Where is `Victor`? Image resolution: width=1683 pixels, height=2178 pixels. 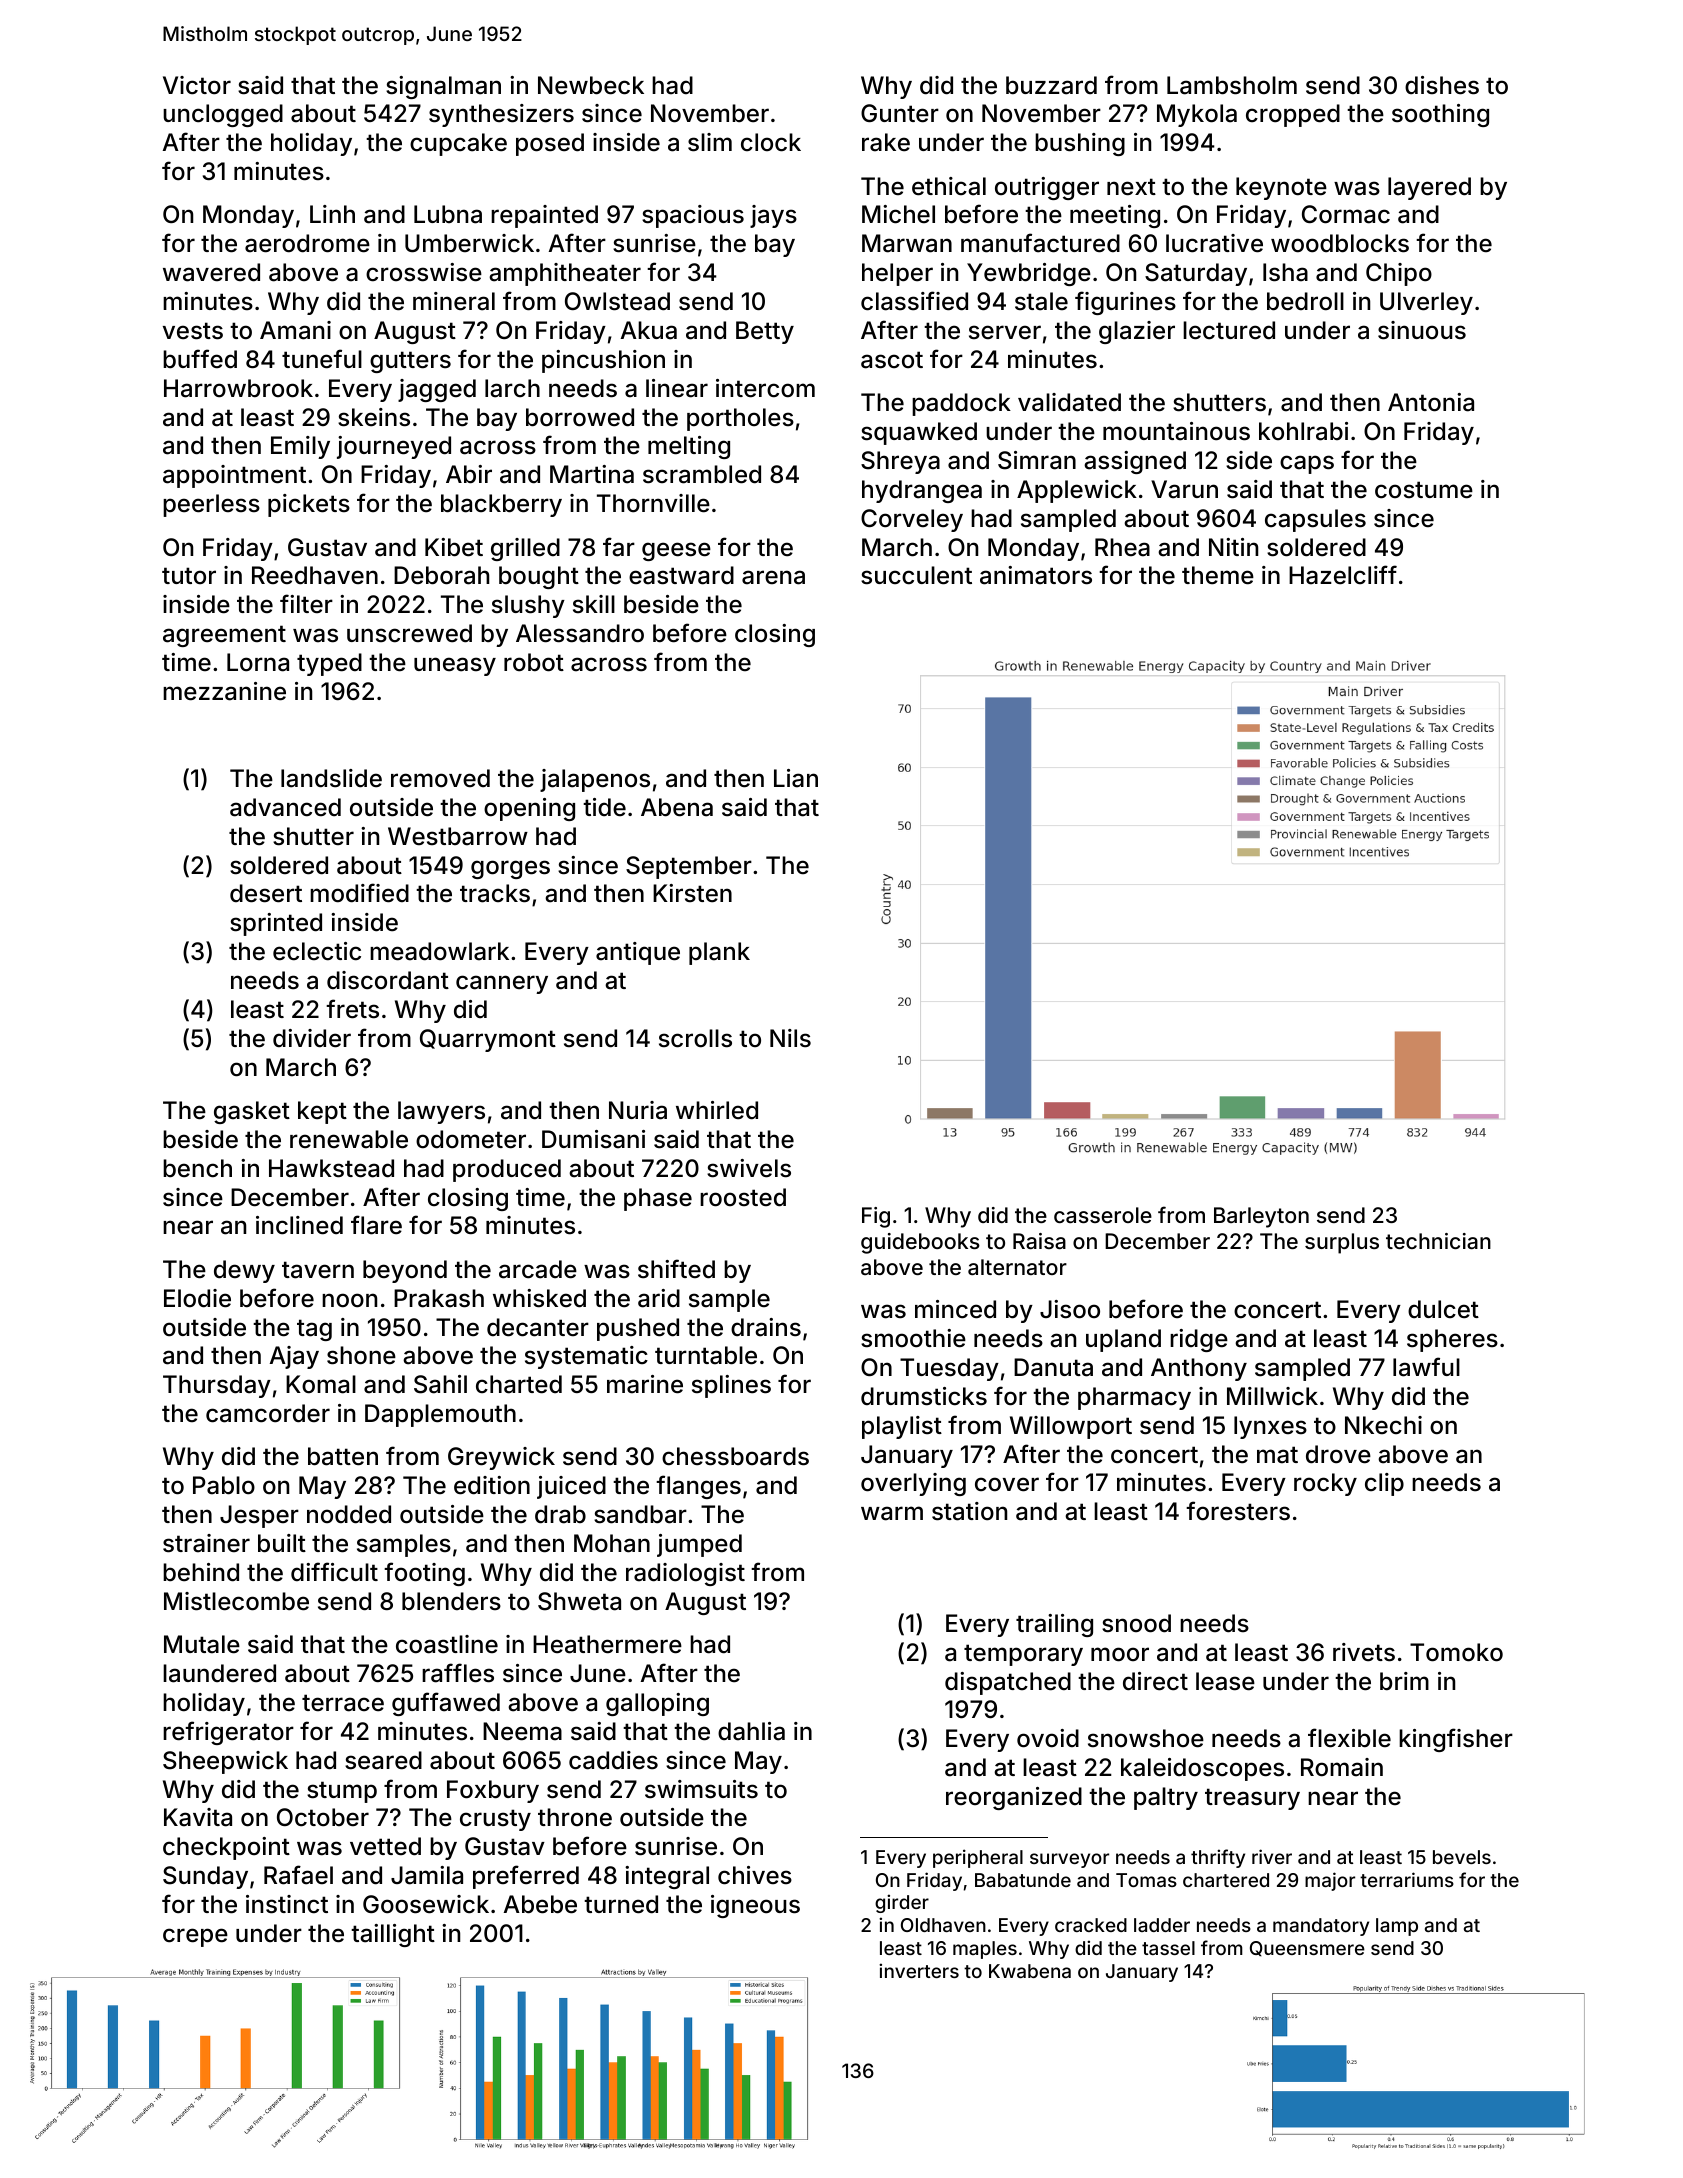 Victor is located at coordinates (197, 85).
